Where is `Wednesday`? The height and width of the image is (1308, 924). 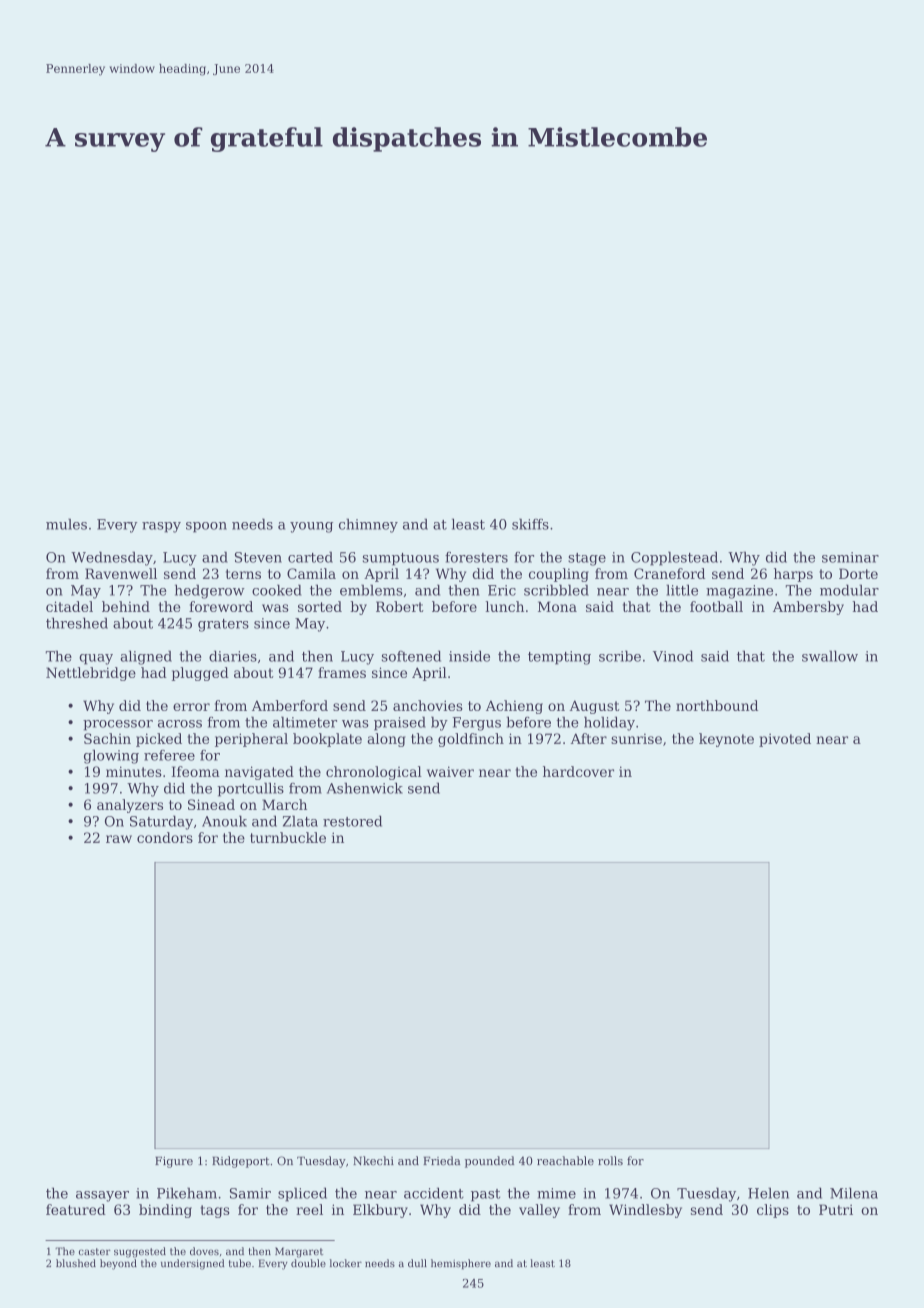
Wednesday is located at coordinates (112, 559).
